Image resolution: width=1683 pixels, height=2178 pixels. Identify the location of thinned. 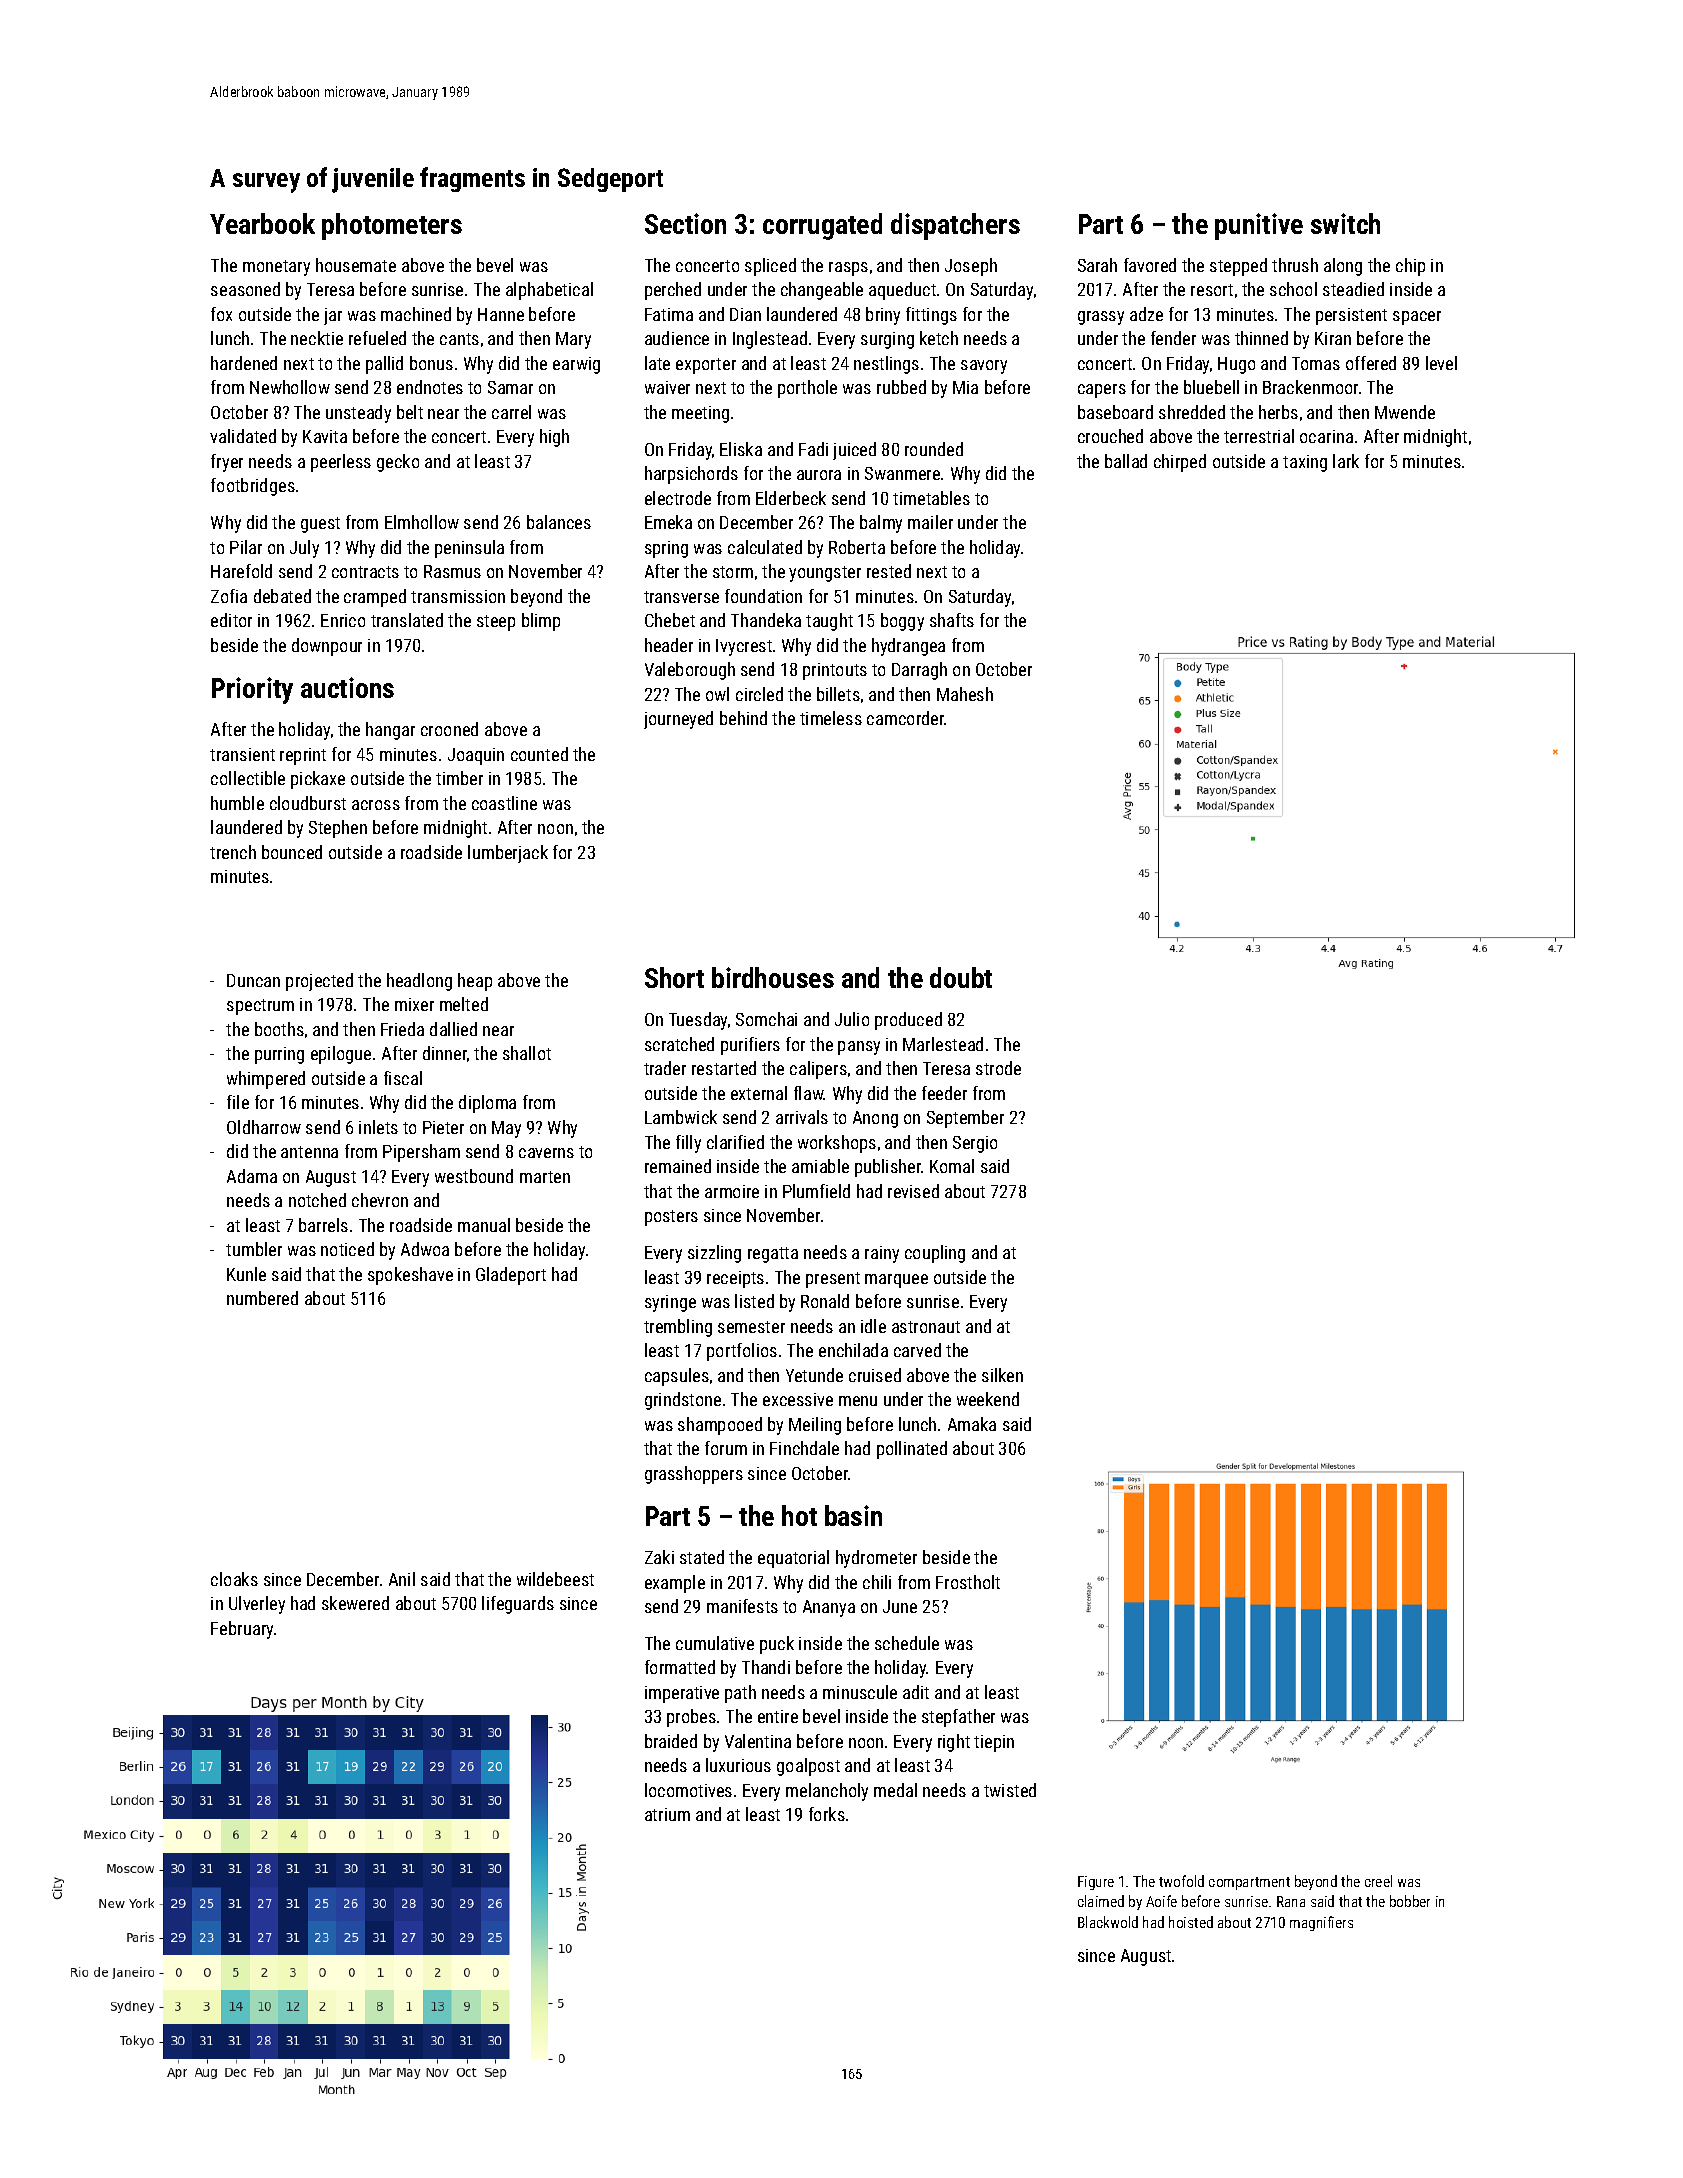
(1261, 338).
